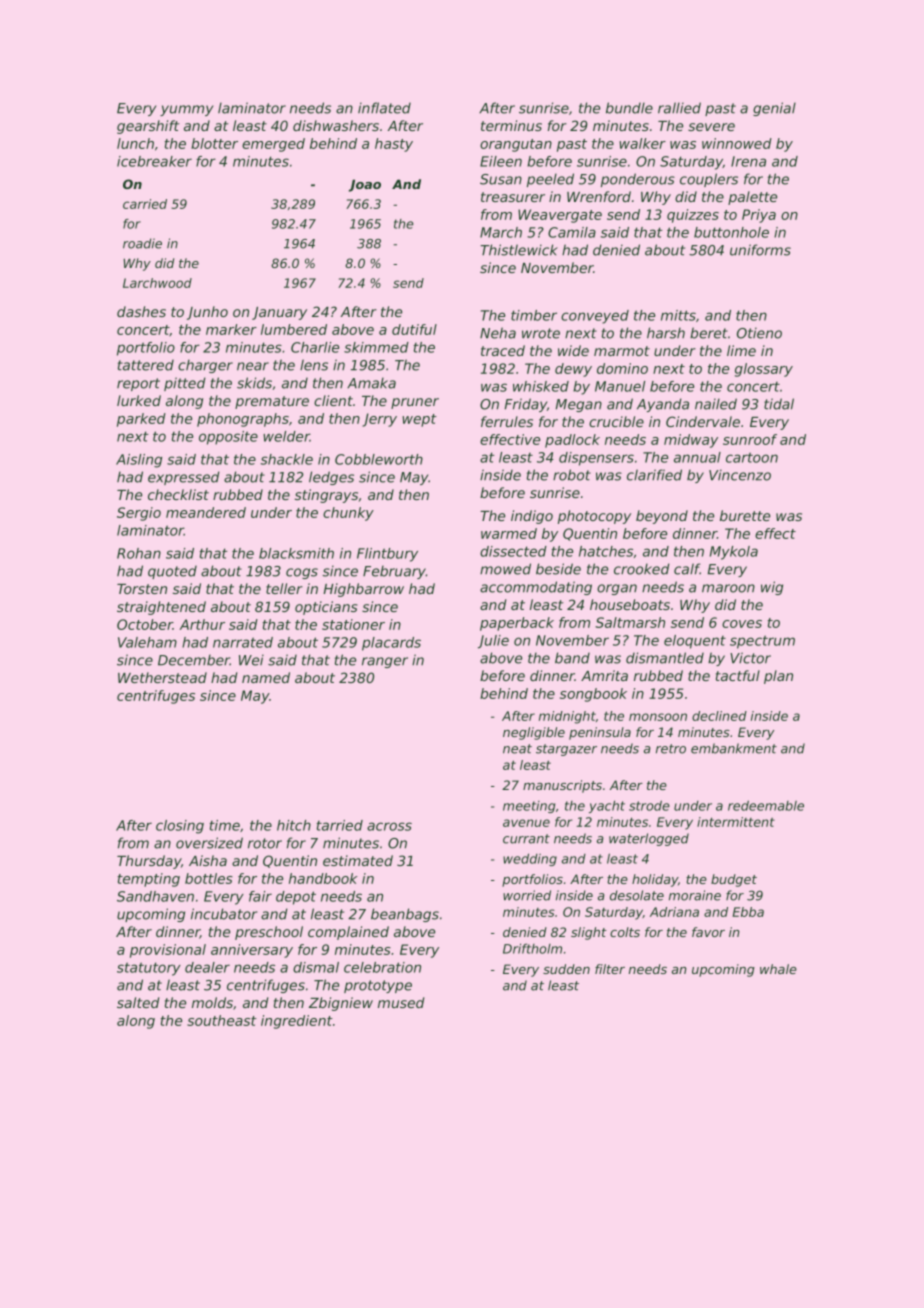 Image resolution: width=924 pixels, height=1308 pixels. What do you see at coordinates (536, 588) in the document?
I see `accommodating` at bounding box center [536, 588].
